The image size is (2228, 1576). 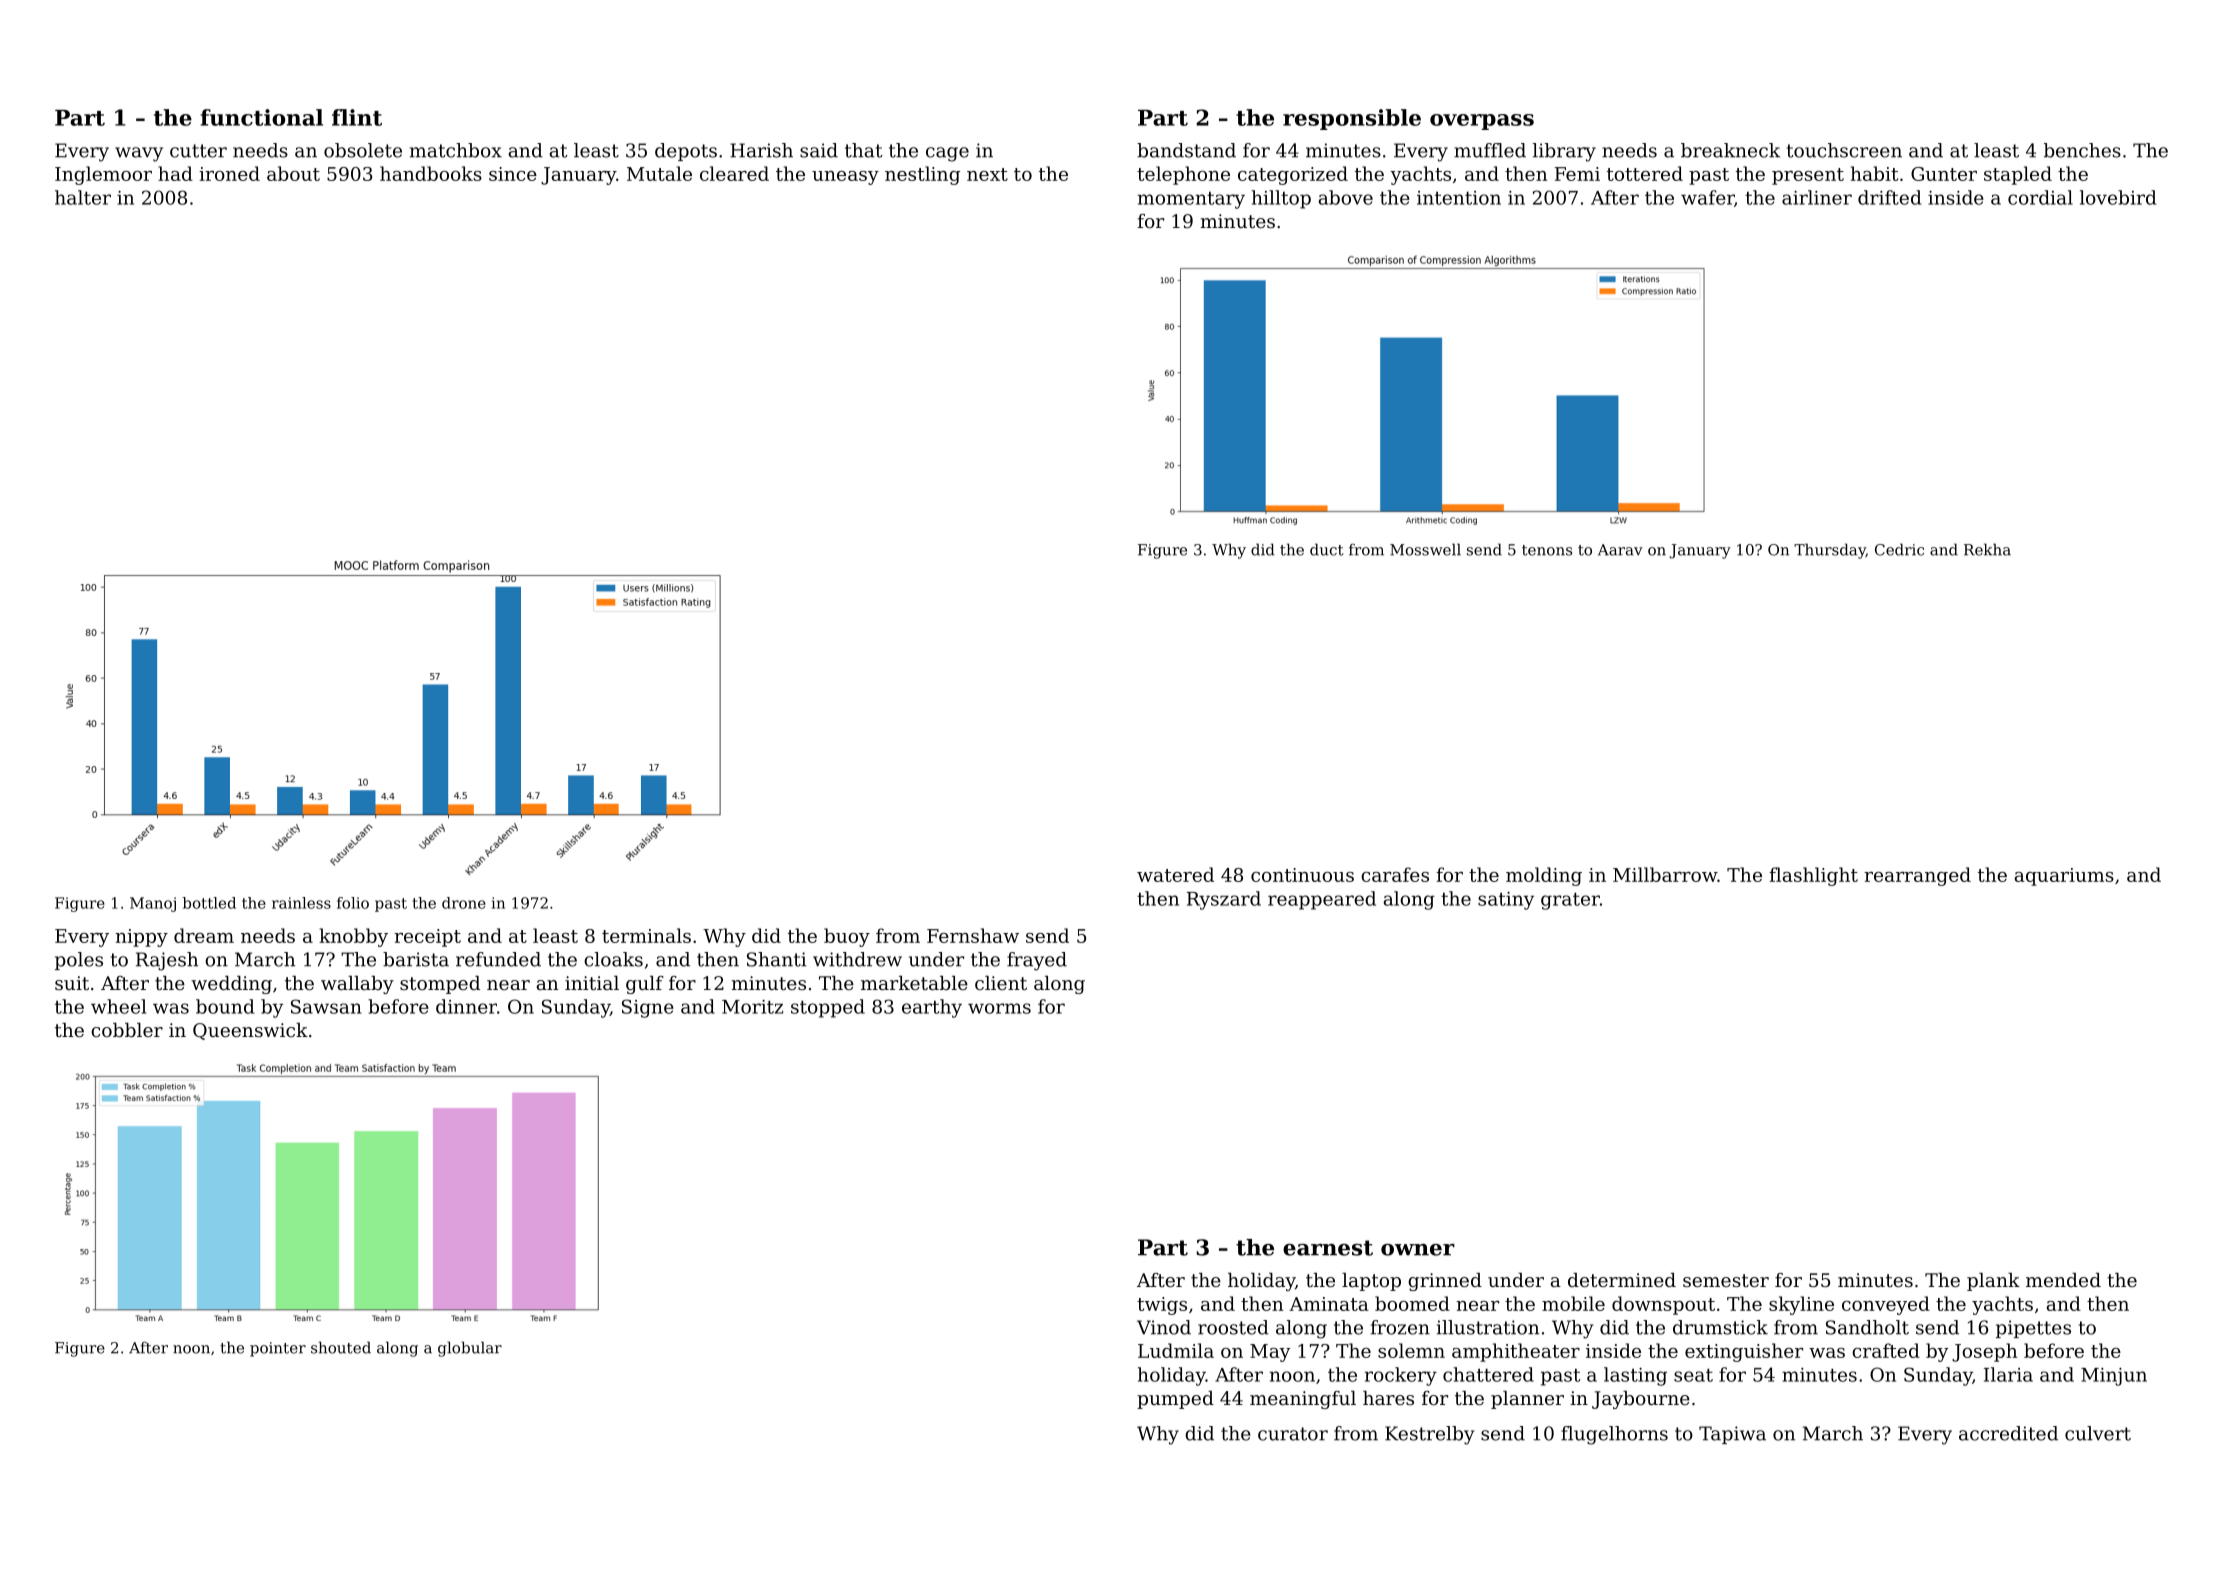 What do you see at coordinates (1352, 119) in the document?
I see `responsible` at bounding box center [1352, 119].
